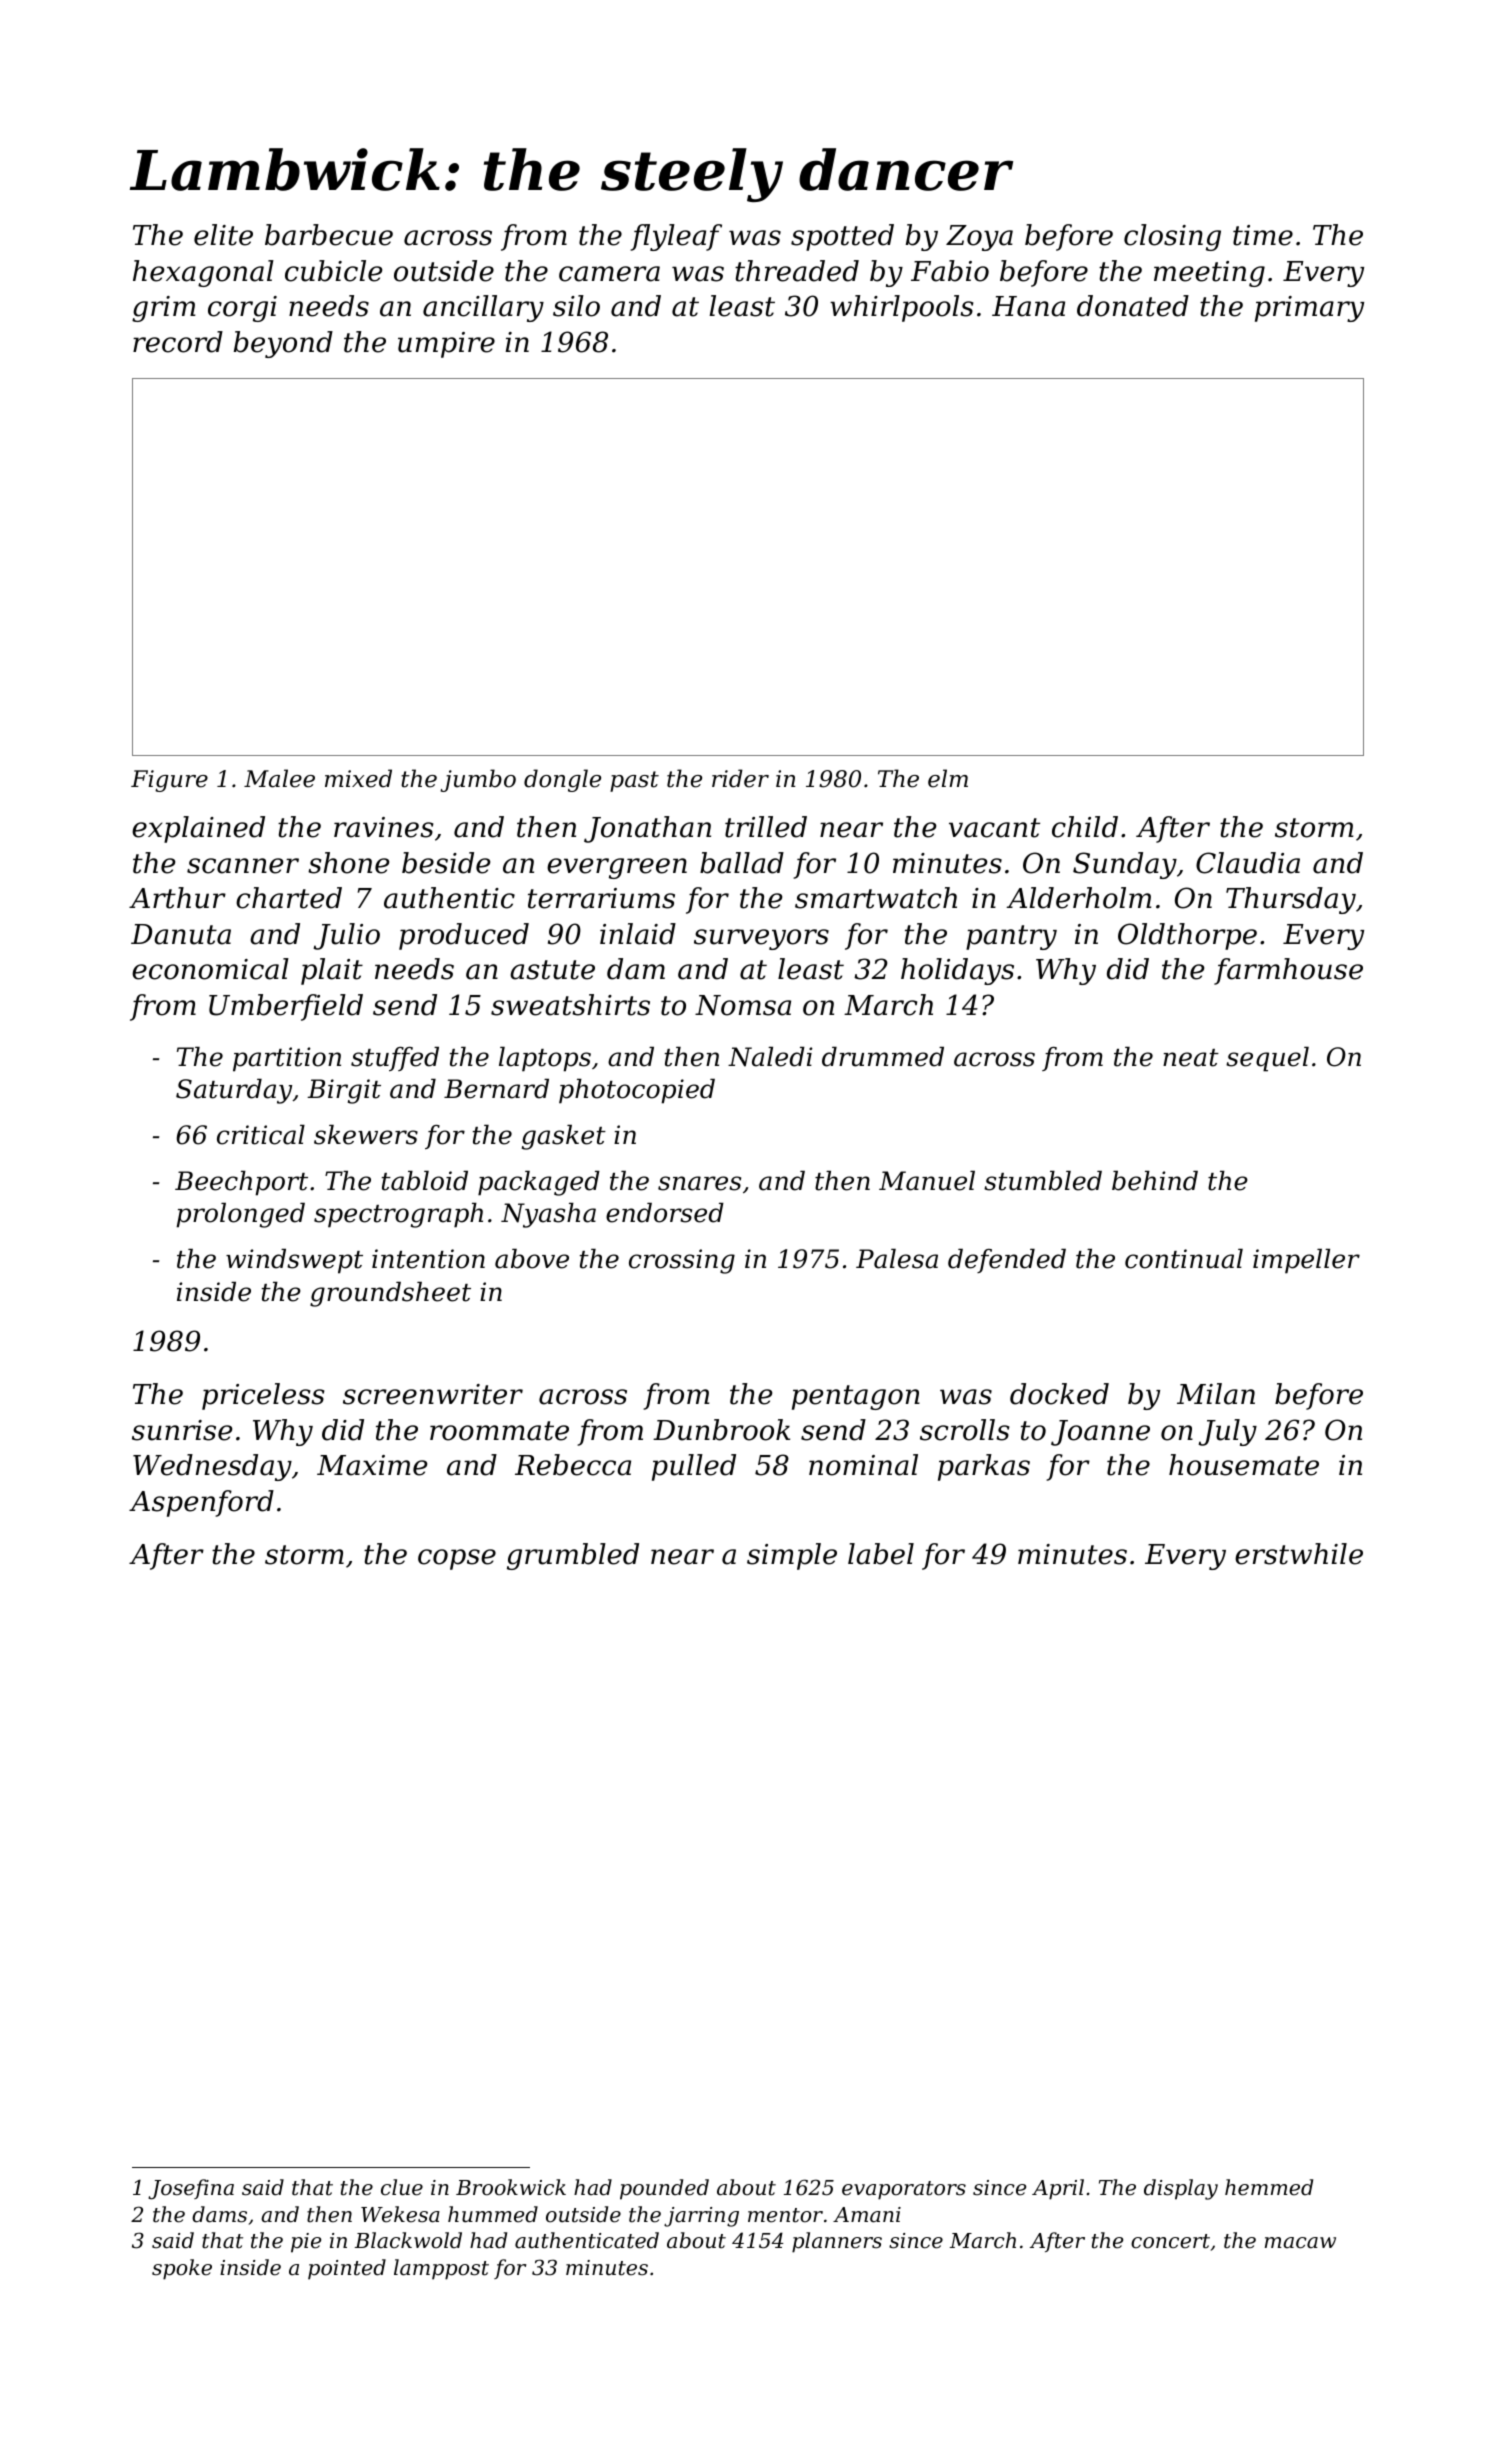 The image size is (1496, 2464). What do you see at coordinates (617, 868) in the page?
I see `evergreen` at bounding box center [617, 868].
